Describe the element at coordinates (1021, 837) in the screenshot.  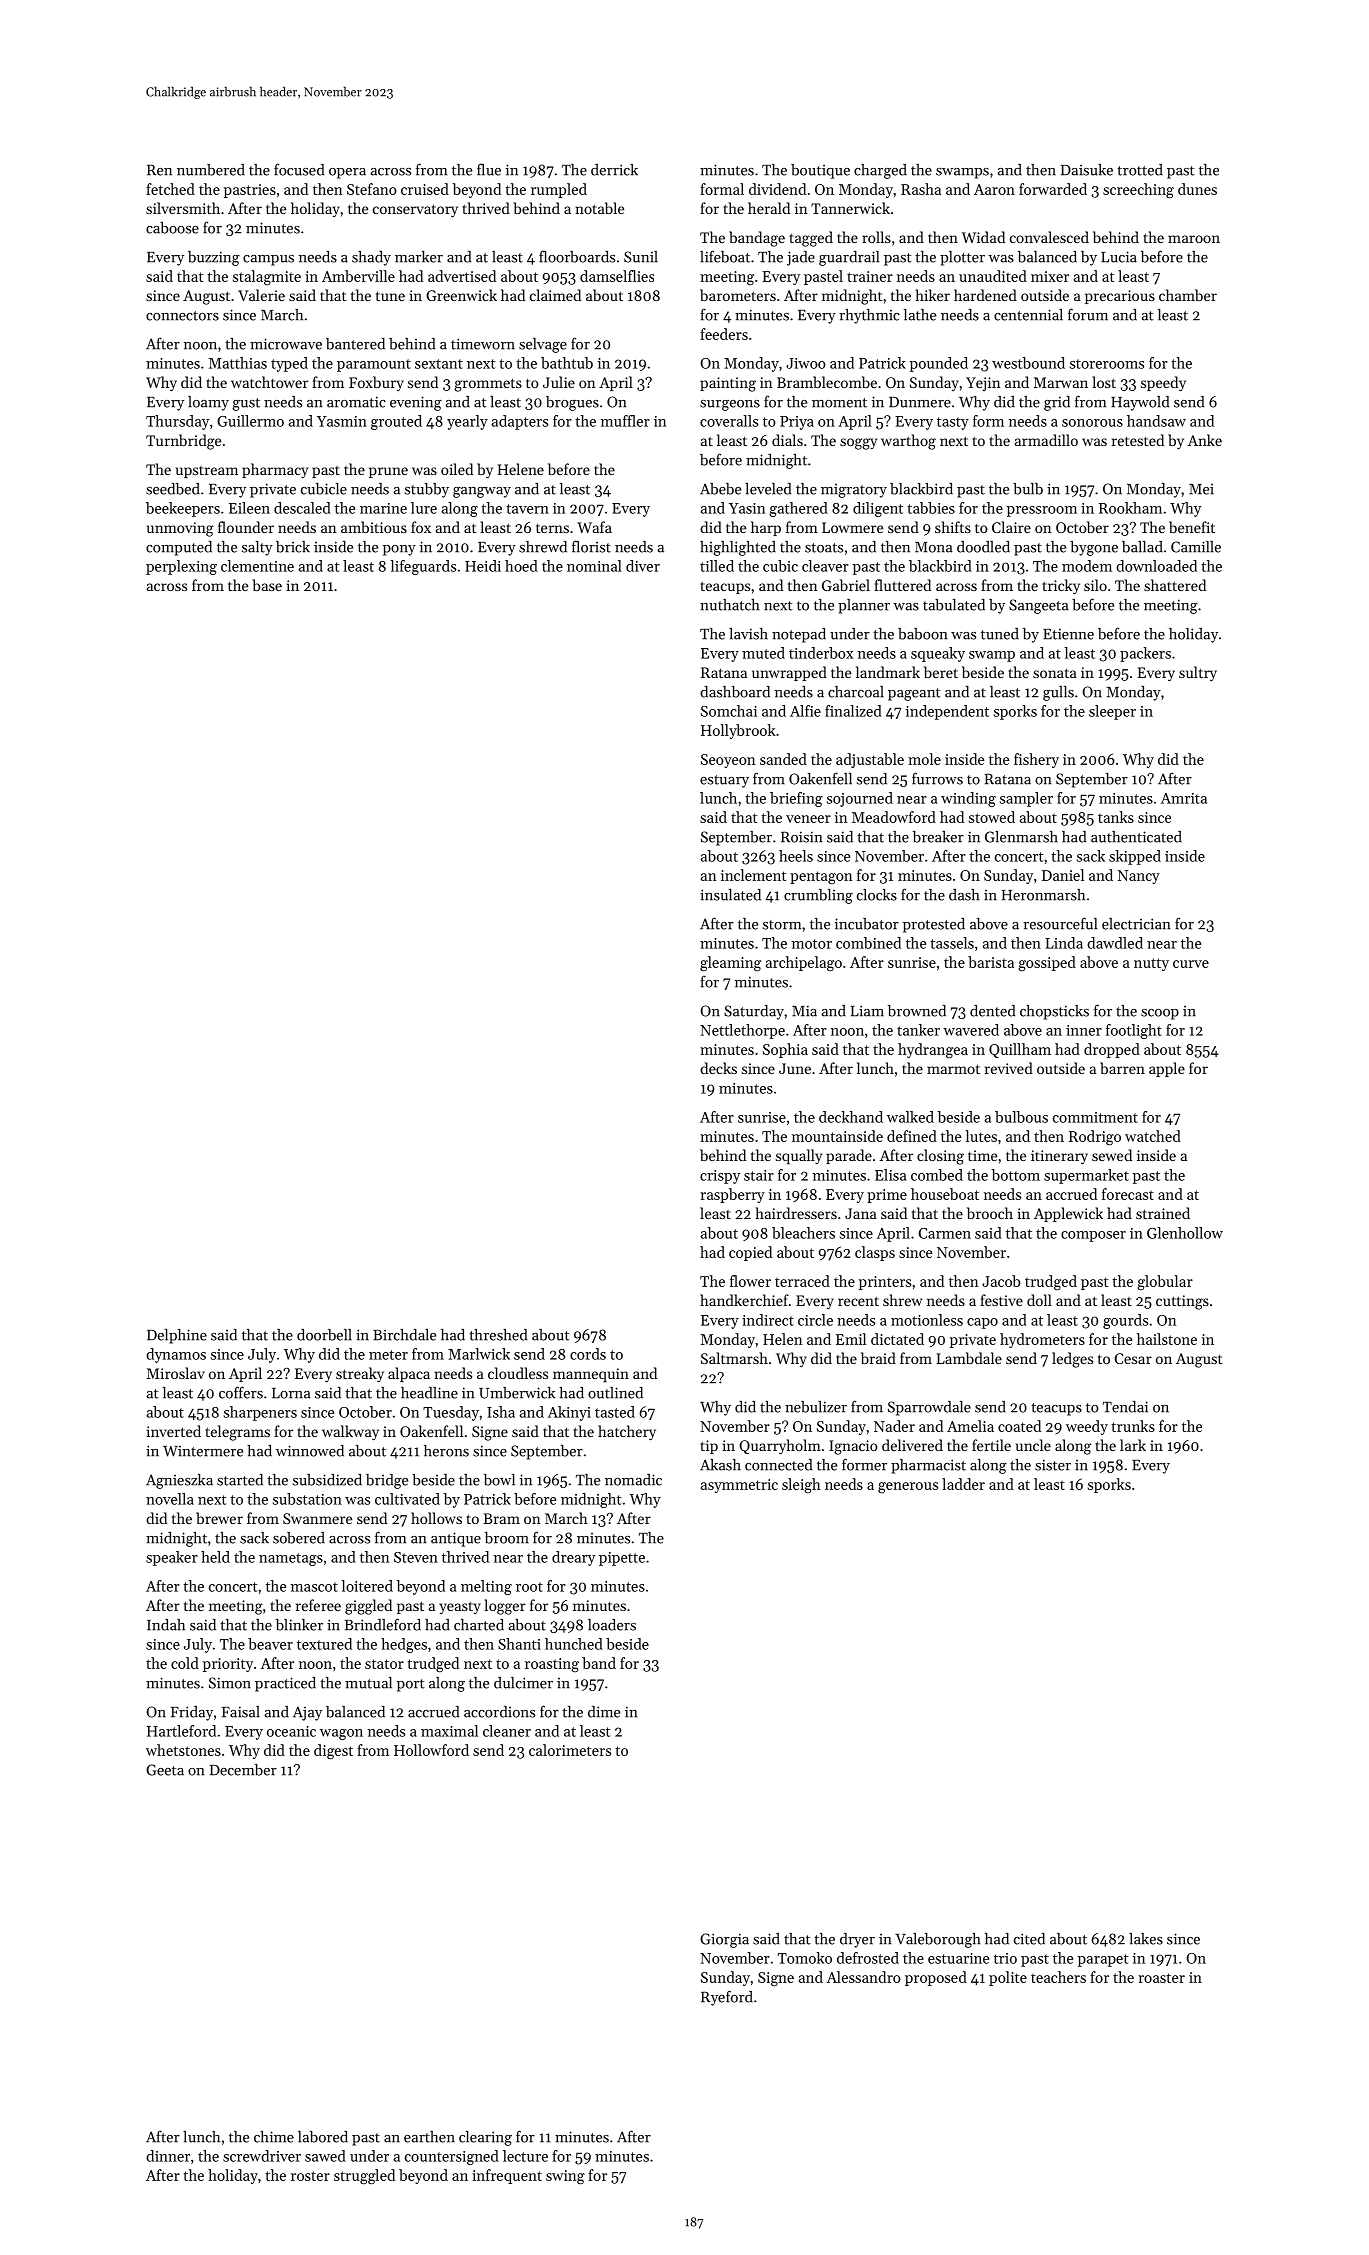
I see `Glenmarsh` at that location.
